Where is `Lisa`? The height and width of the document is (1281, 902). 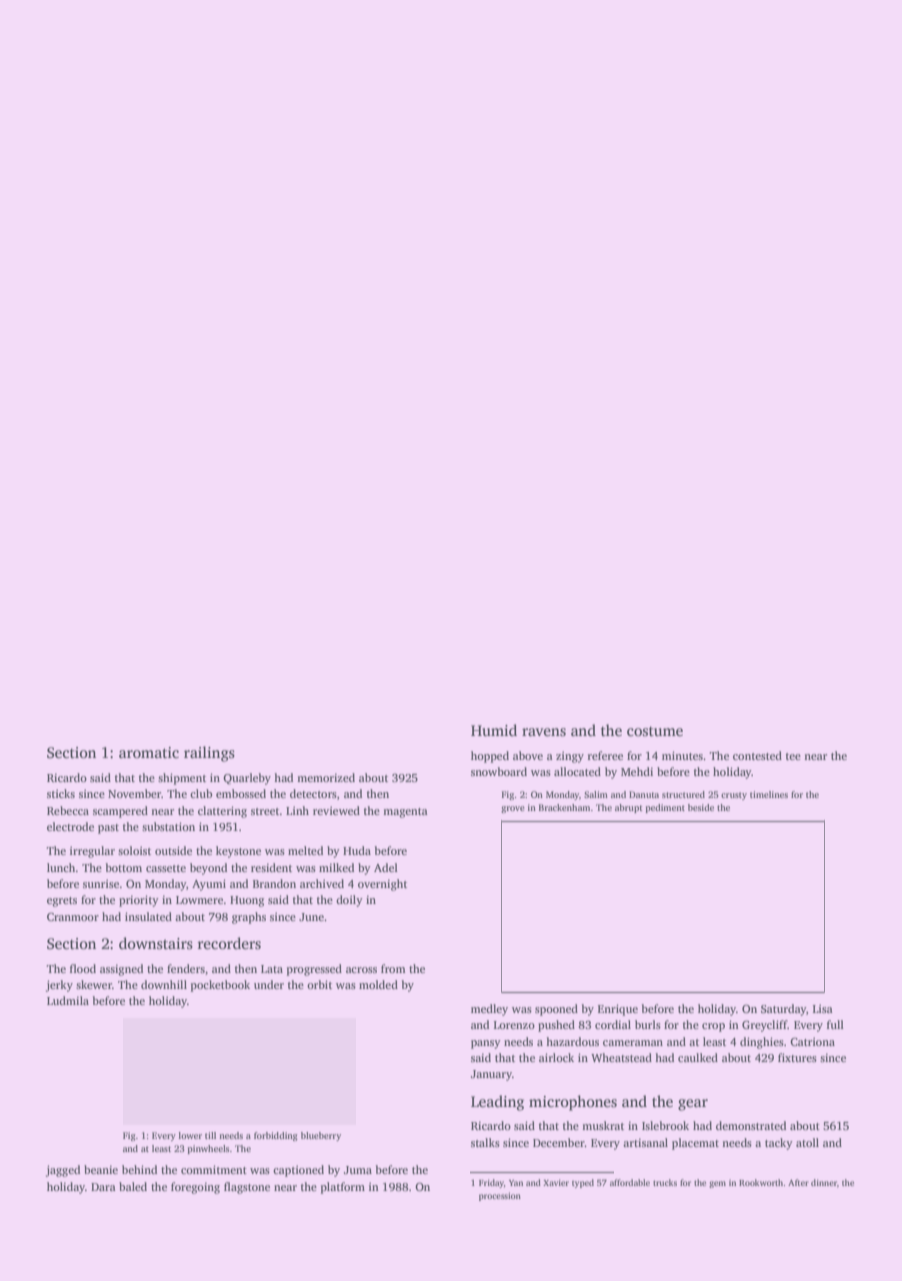 Lisa is located at coordinates (823, 1008).
